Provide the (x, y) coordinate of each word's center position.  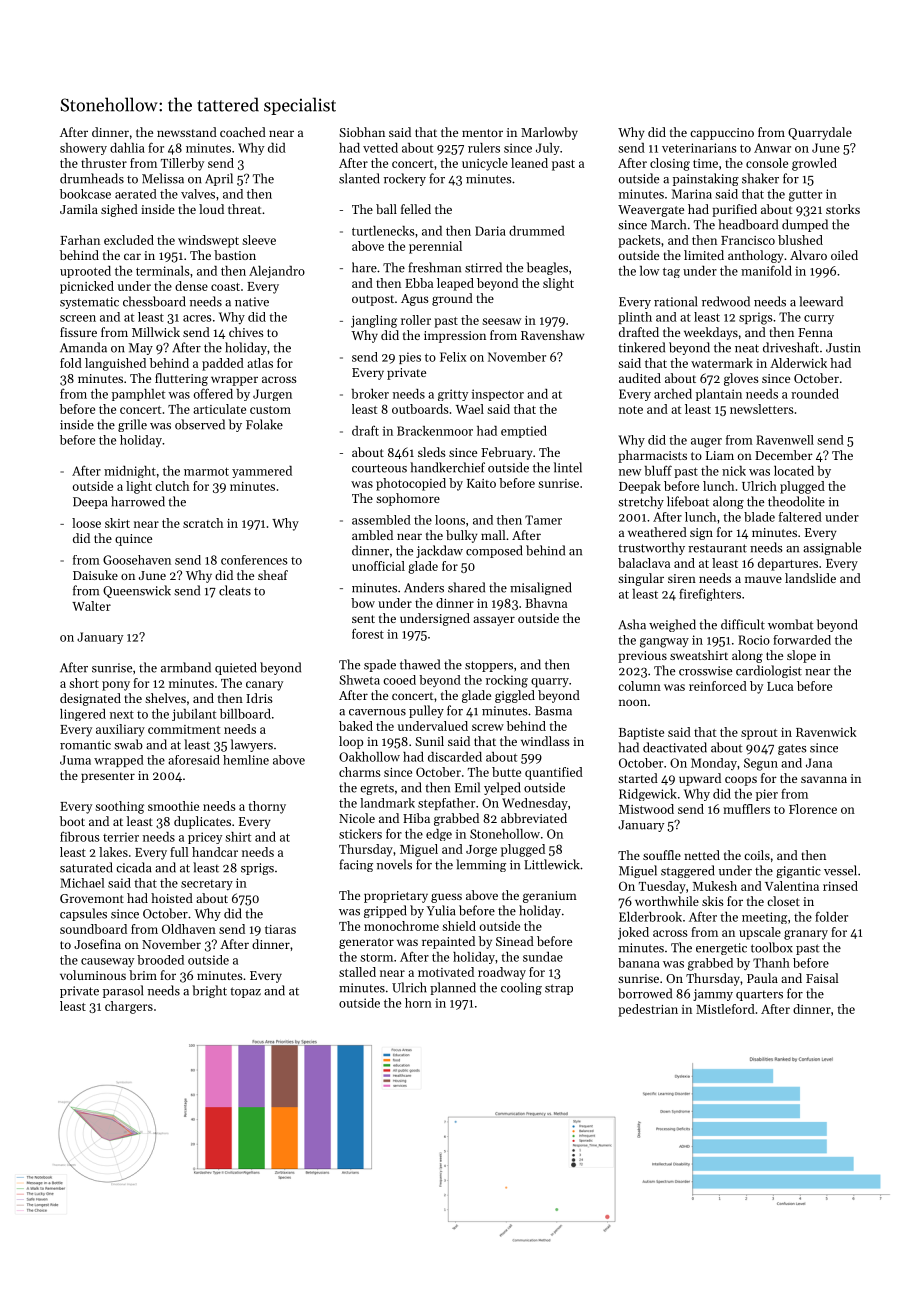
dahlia (127, 148)
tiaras (280, 929)
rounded (815, 394)
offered (213, 393)
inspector (498, 395)
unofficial (378, 566)
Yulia (441, 910)
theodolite (796, 501)
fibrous (80, 836)
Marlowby (549, 133)
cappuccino (722, 134)
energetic (721, 949)
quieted (236, 668)
